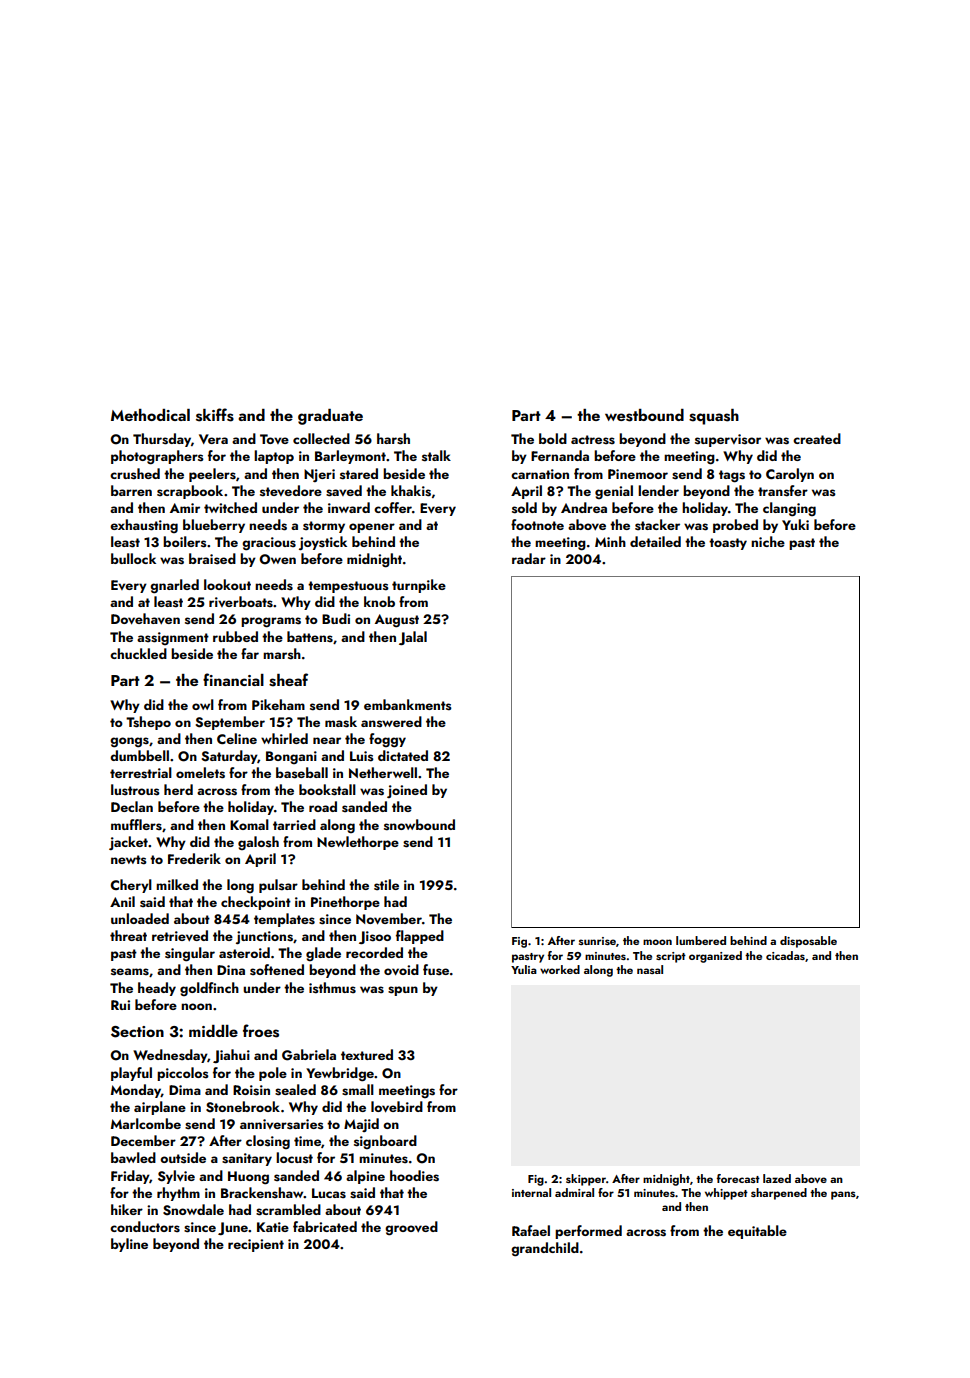 Image resolution: width=970 pixels, height=1378 pixels. Describe the element at coordinates (323, 954) in the screenshot. I see `glade` at that location.
